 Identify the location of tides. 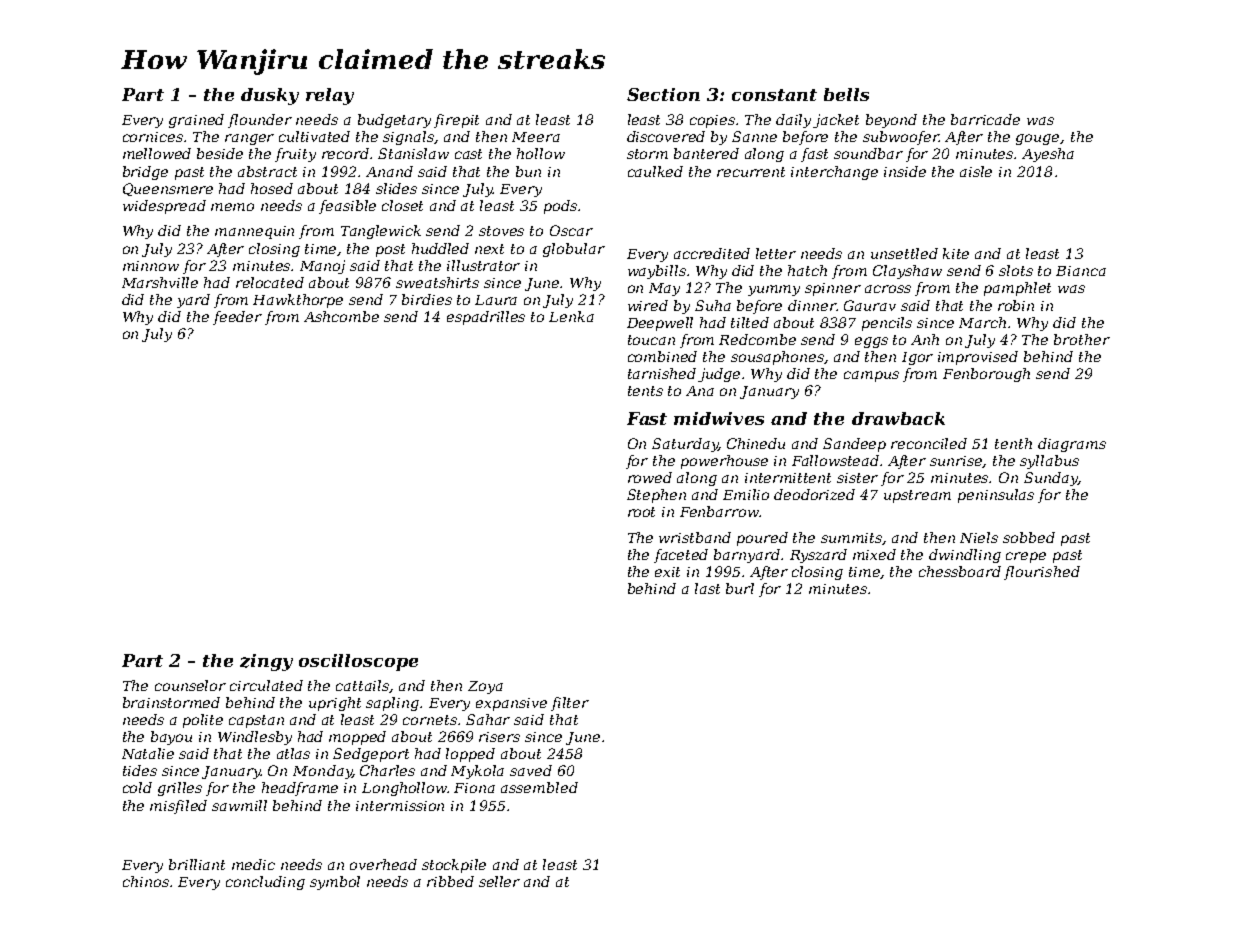
(140, 770).
